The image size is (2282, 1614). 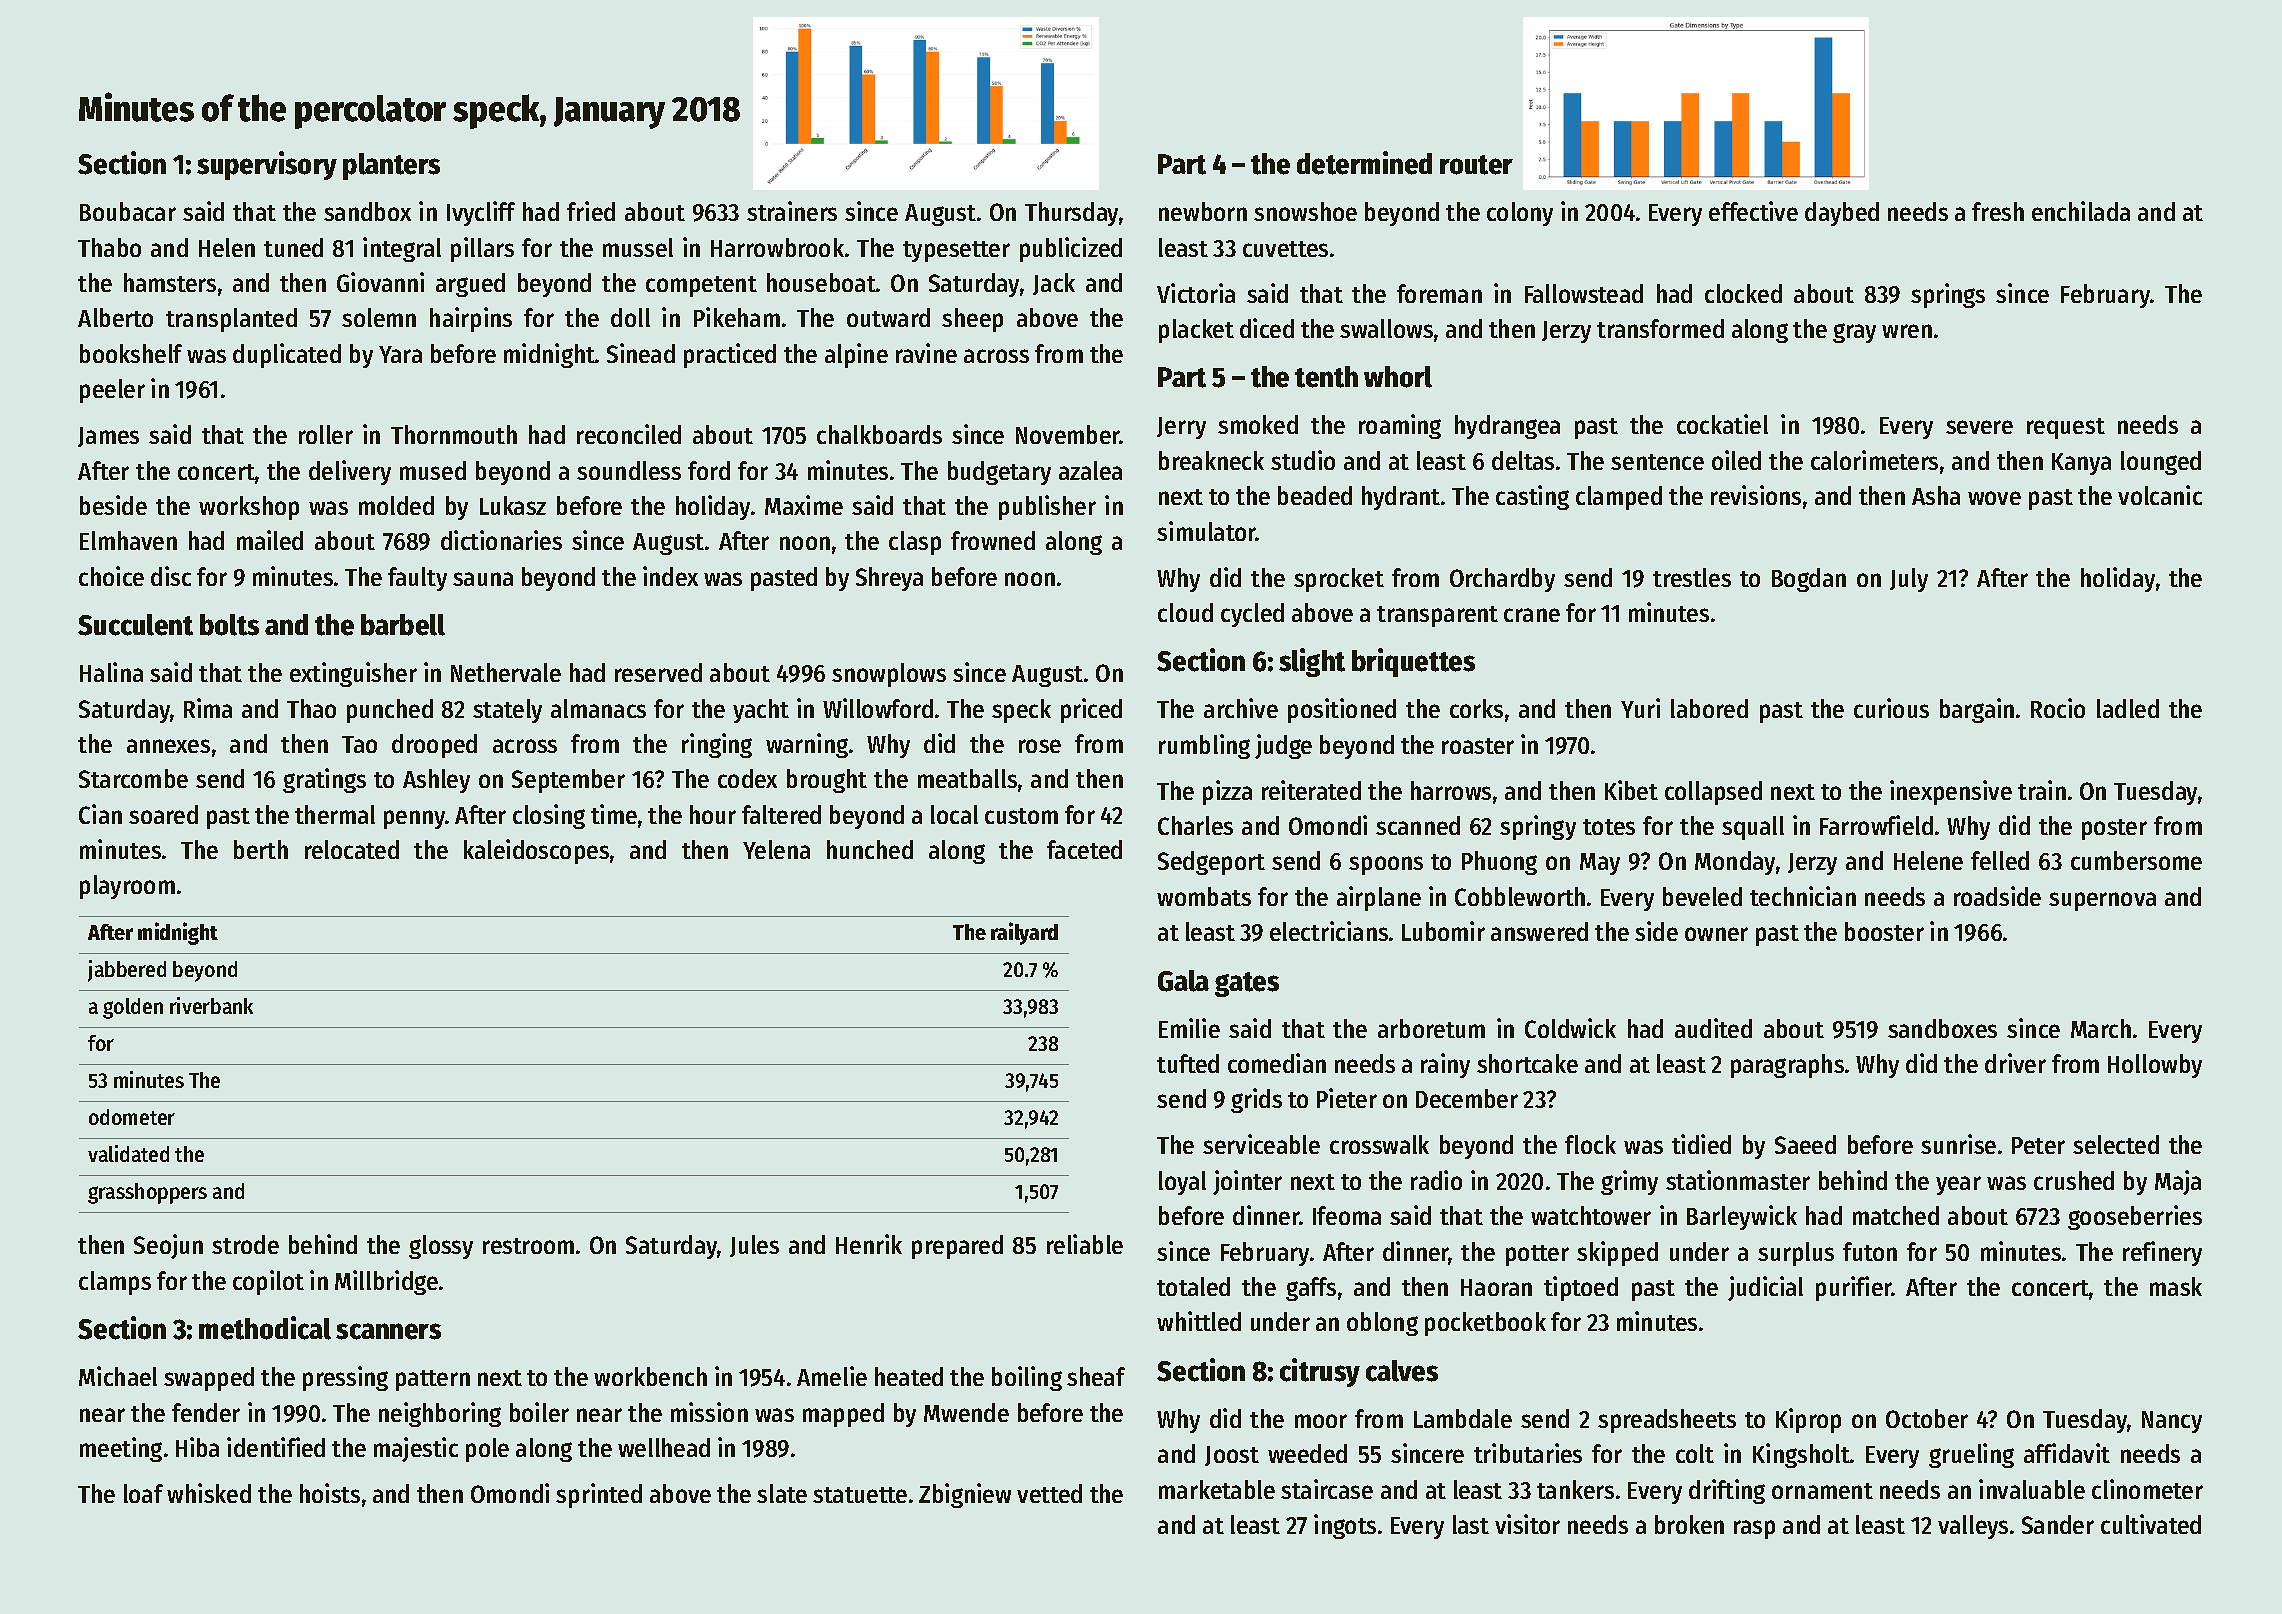 I want to click on enchilada, so click(x=2081, y=211).
